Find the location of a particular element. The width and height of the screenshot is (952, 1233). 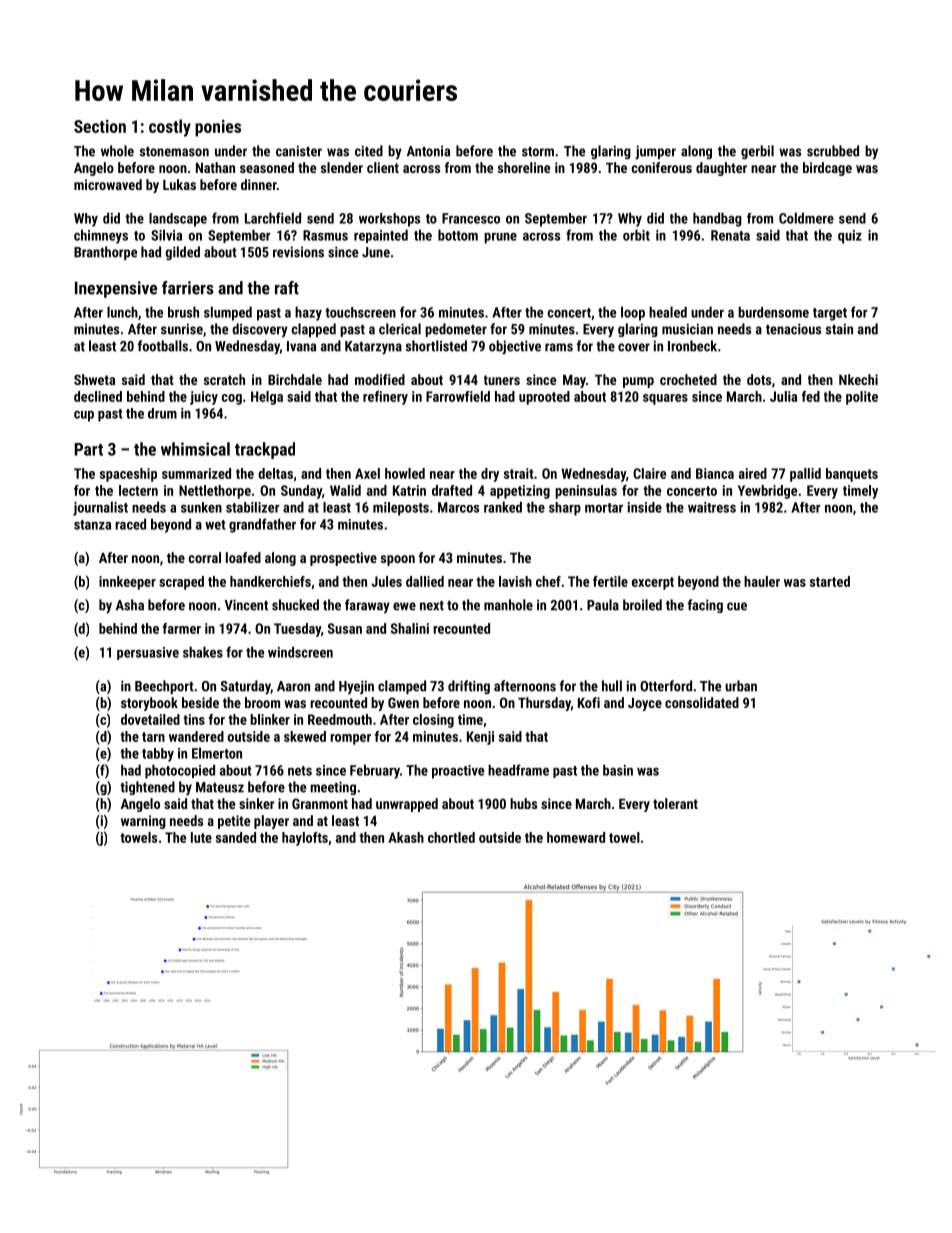

Axel is located at coordinates (367, 473).
